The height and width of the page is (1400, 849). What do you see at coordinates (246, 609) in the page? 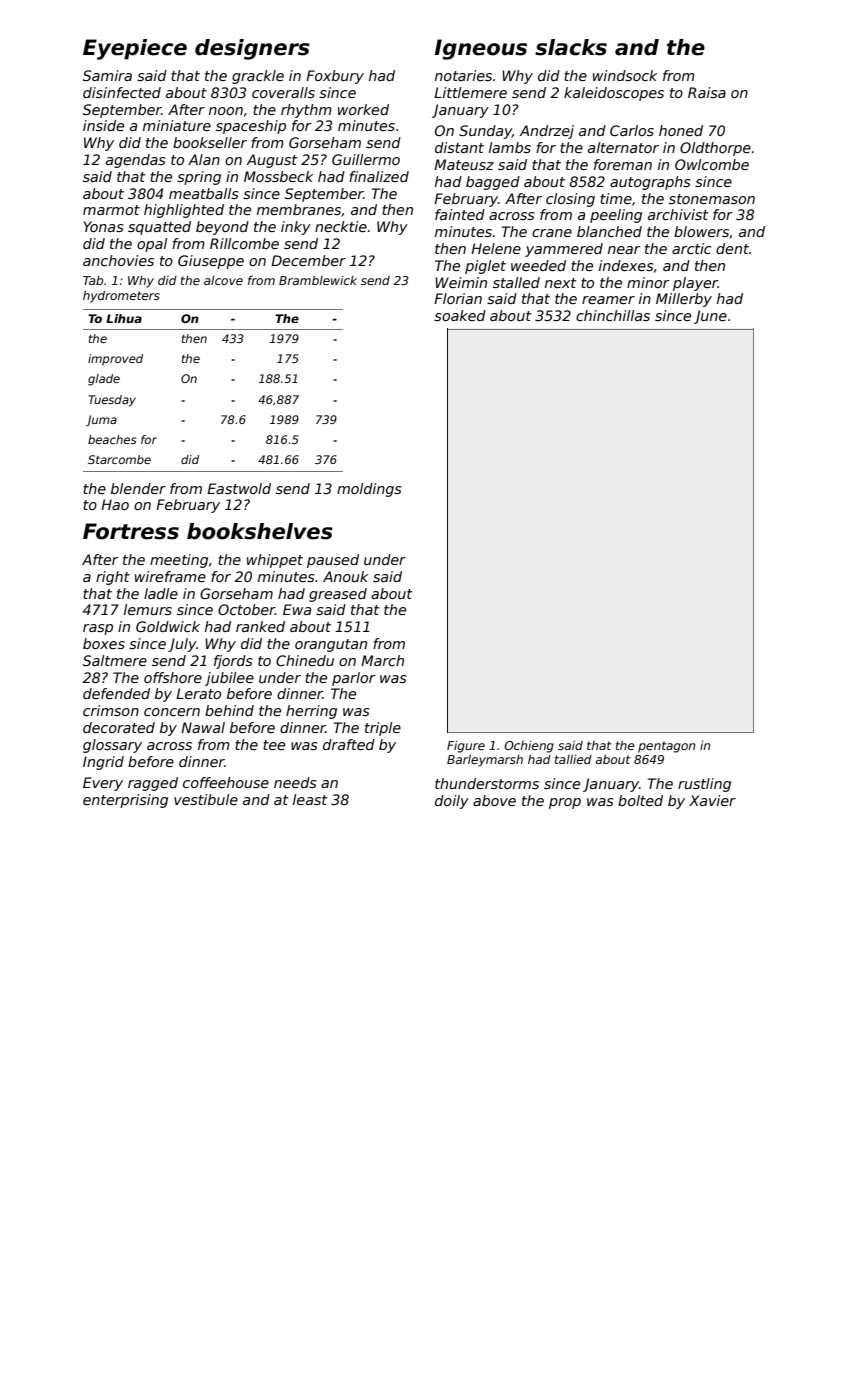
I see `October` at bounding box center [246, 609].
